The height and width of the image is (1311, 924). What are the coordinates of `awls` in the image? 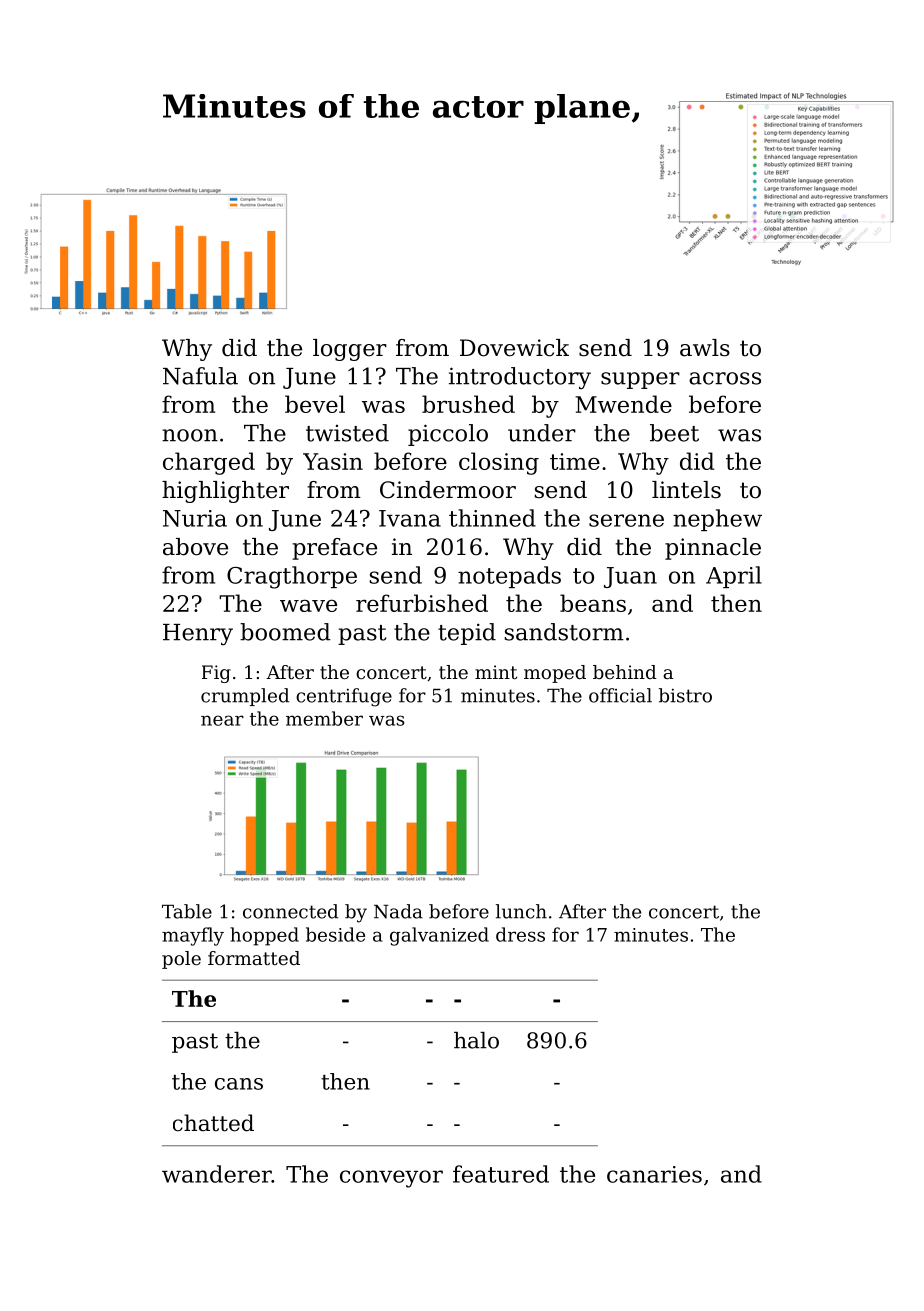 It's located at (705, 348).
